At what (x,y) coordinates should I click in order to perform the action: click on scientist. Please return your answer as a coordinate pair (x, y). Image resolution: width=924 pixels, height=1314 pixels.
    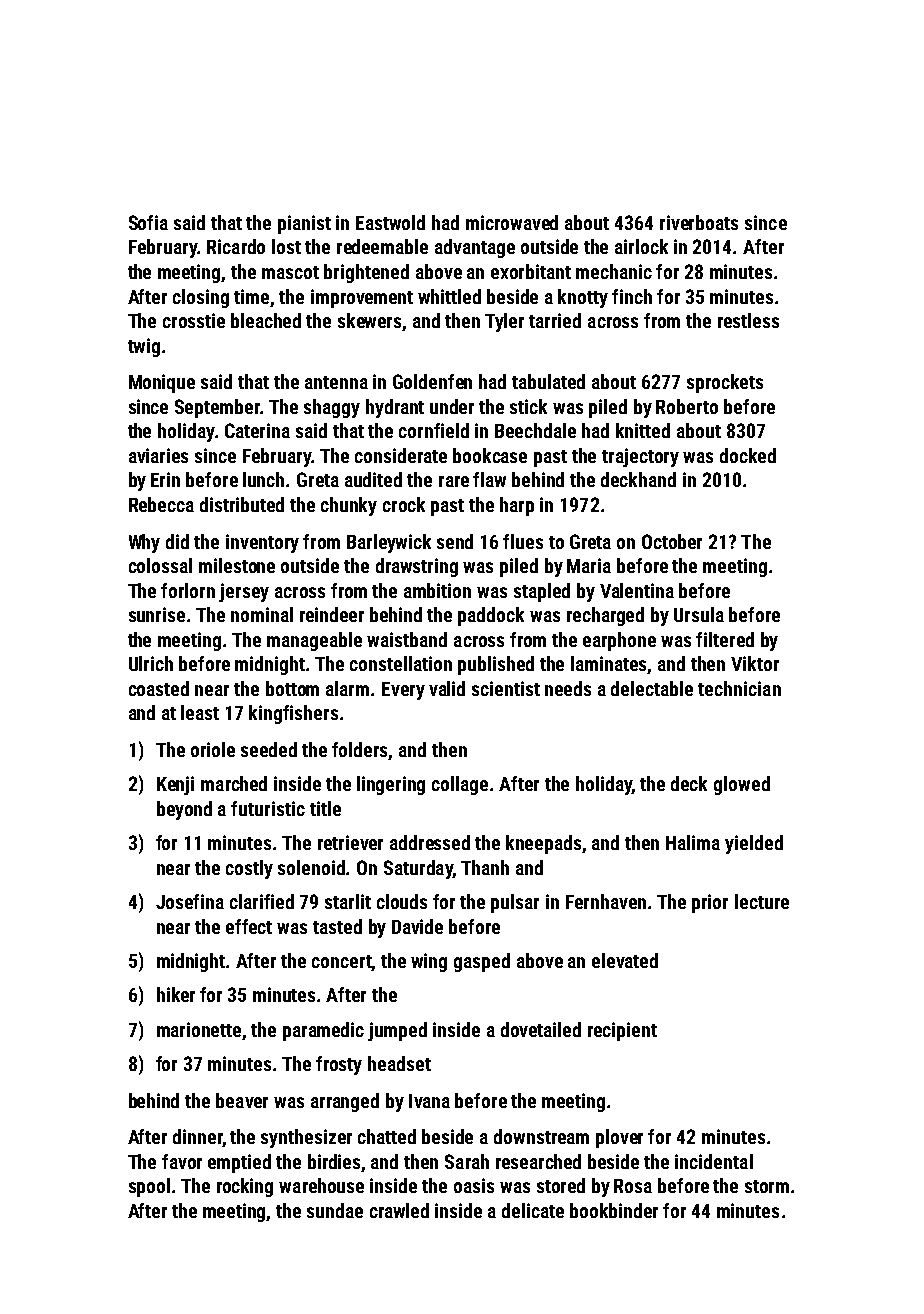
    Looking at the image, I should click on (506, 688).
